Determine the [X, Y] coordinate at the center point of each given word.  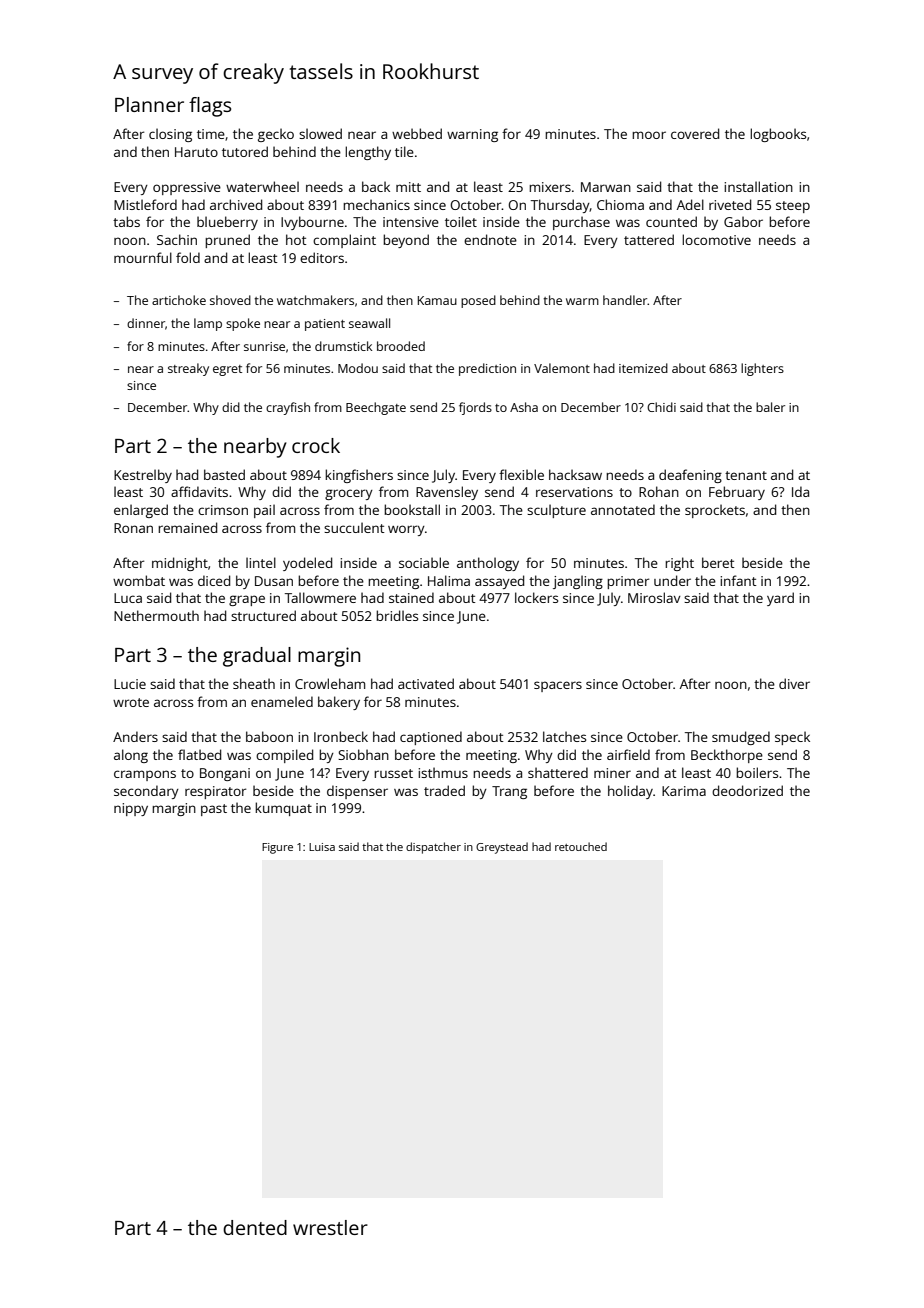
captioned [431, 738]
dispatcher [433, 848]
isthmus [443, 772]
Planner [149, 104]
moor [649, 135]
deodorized [747, 790]
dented [255, 1227]
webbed [417, 133]
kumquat [283, 809]
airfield [628, 754]
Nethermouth [156, 615]
